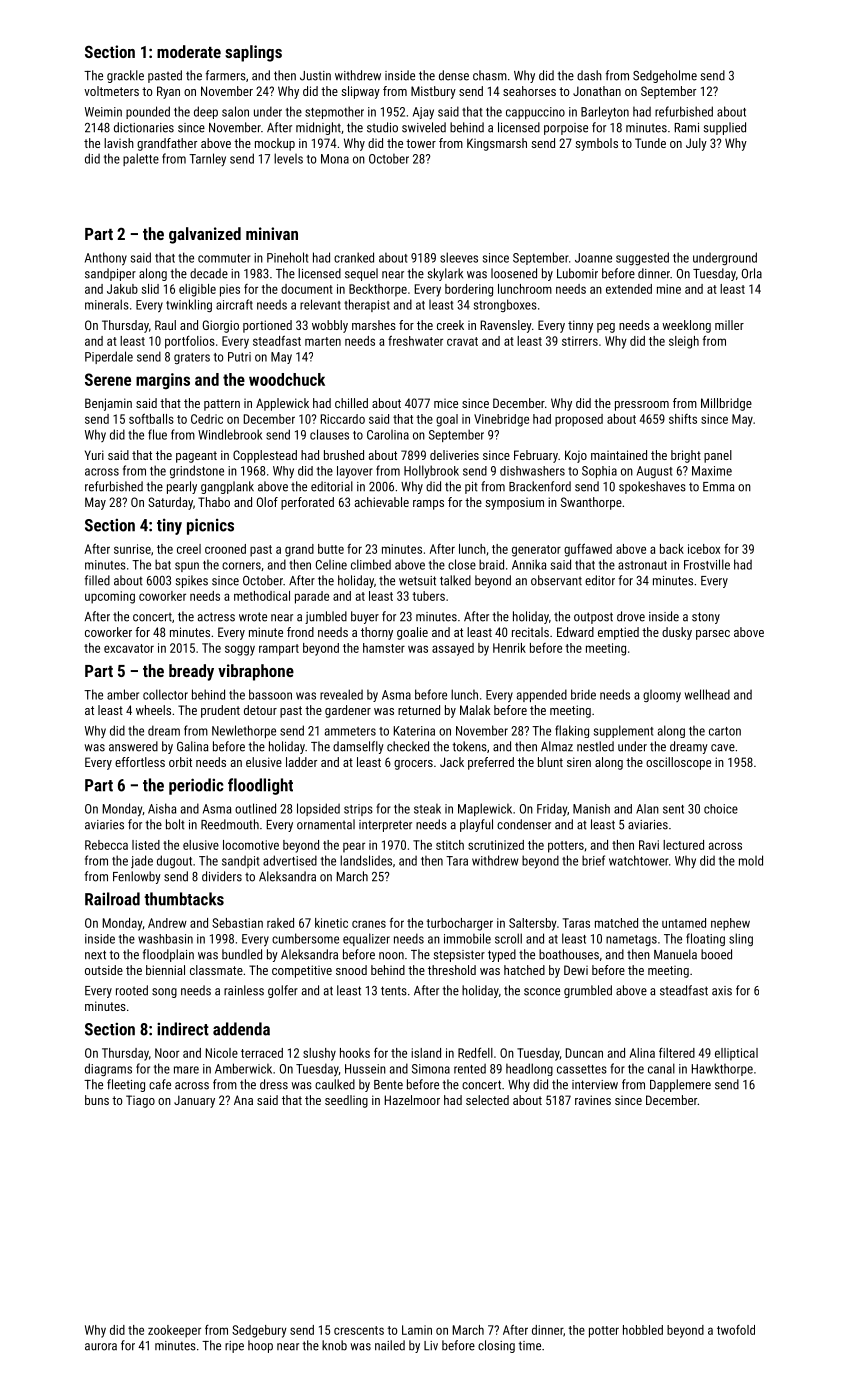 This document has width=849, height=1400. What do you see at coordinates (230, 434) in the document?
I see `Windlebrook` at bounding box center [230, 434].
